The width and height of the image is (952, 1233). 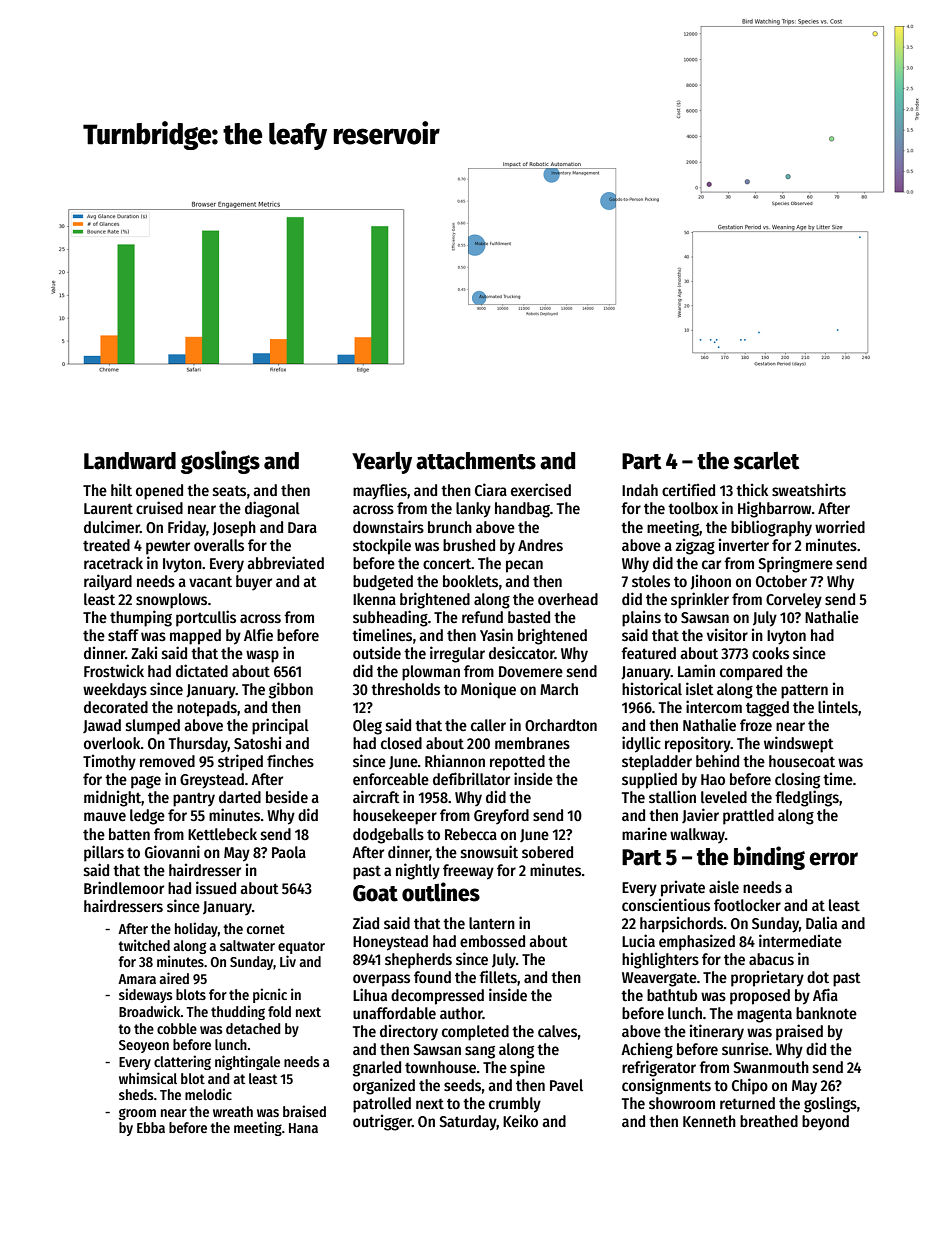 I want to click on Broadwick, so click(x=150, y=1011).
